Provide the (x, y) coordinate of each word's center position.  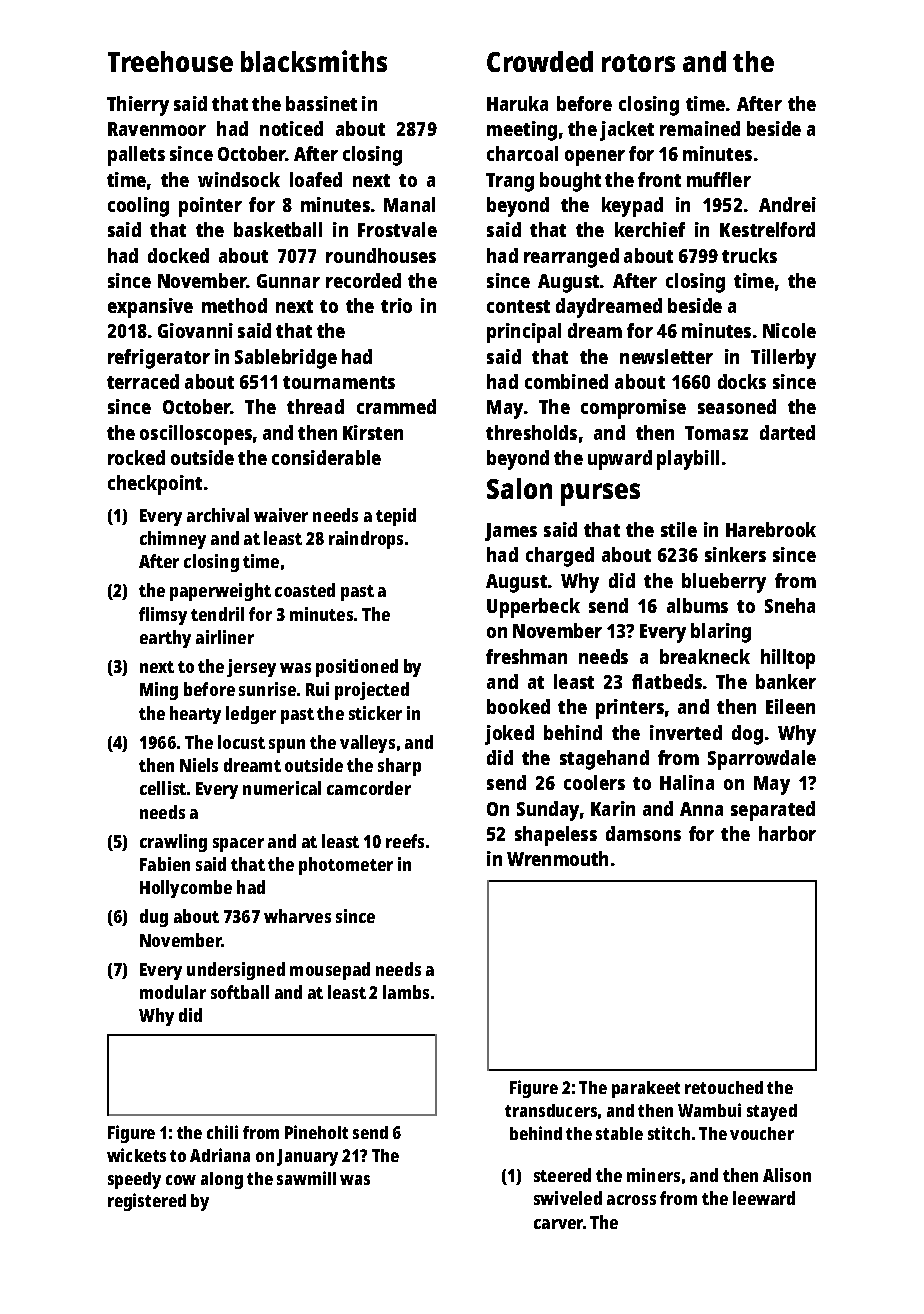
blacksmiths (314, 61)
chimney (173, 540)
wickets (136, 1155)
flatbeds (667, 681)
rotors (638, 63)
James (511, 532)
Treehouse (170, 61)
